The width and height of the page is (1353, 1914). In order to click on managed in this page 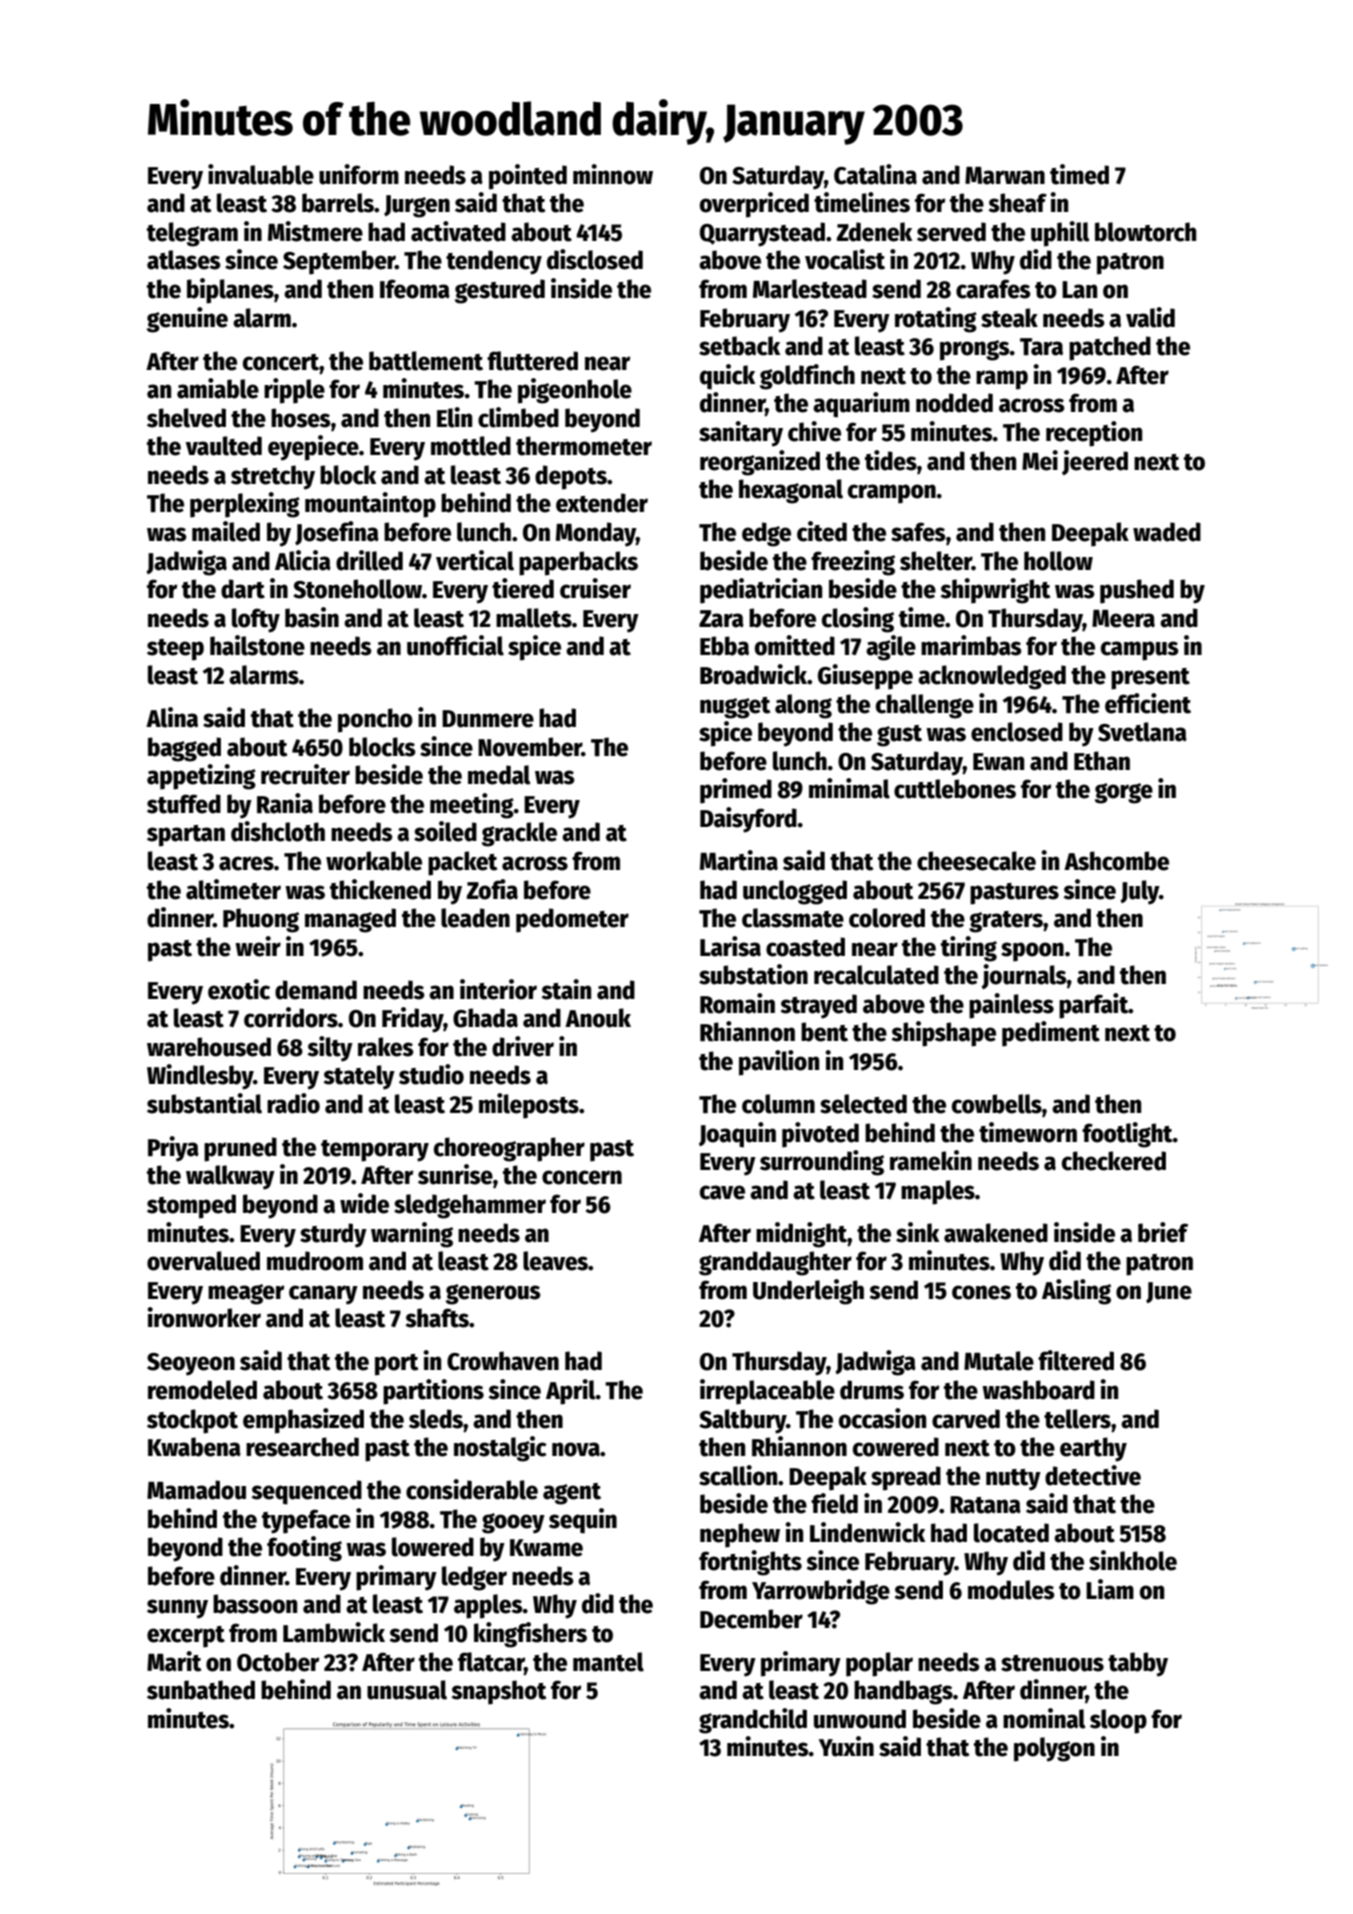, I will do `click(350, 920)`.
